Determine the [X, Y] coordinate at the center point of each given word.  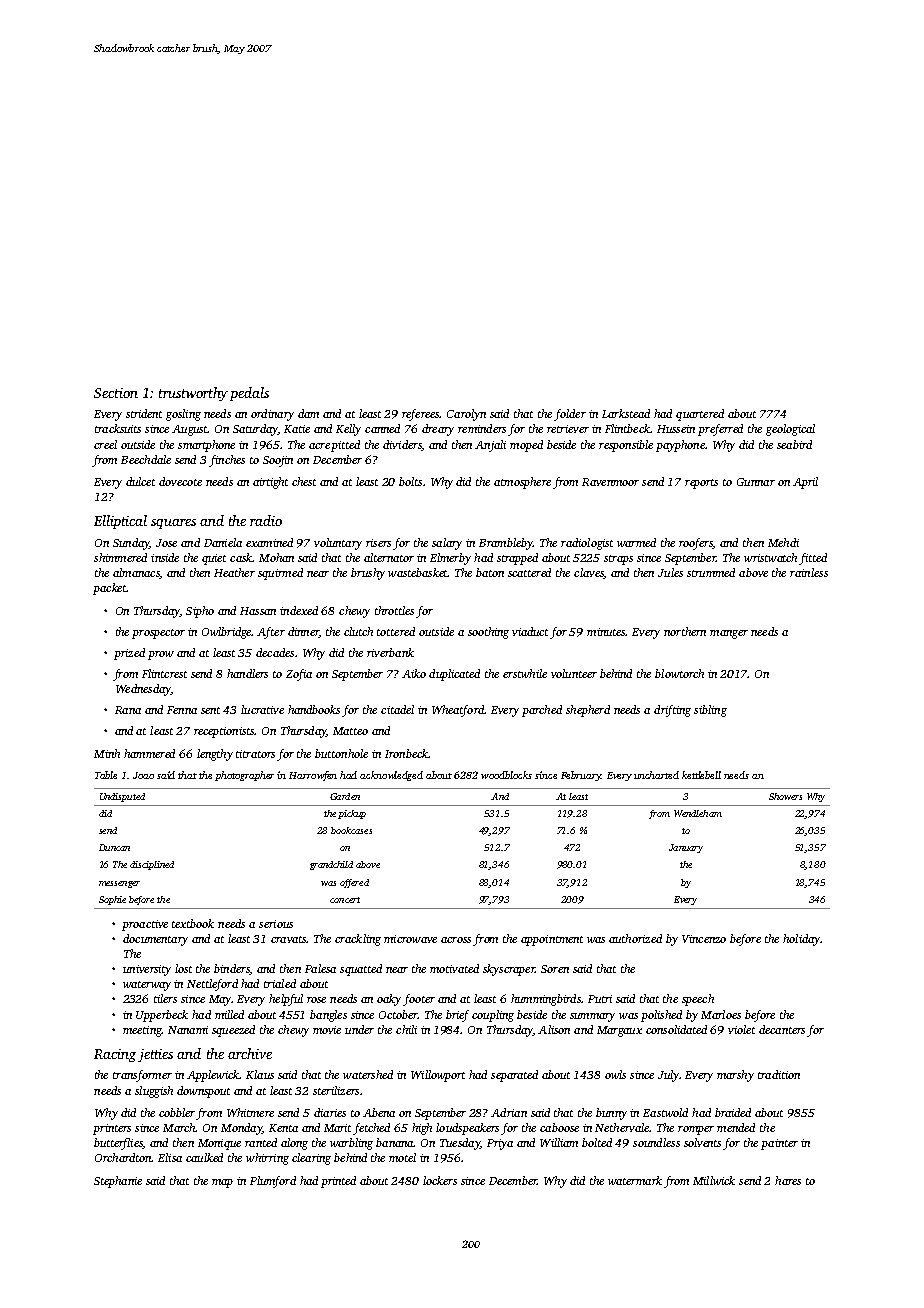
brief [457, 1016]
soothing [488, 633]
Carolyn [466, 415]
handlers [247, 673]
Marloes [721, 1014]
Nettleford [212, 985]
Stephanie [118, 1182]
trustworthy [193, 394]
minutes [606, 632]
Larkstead [626, 413]
